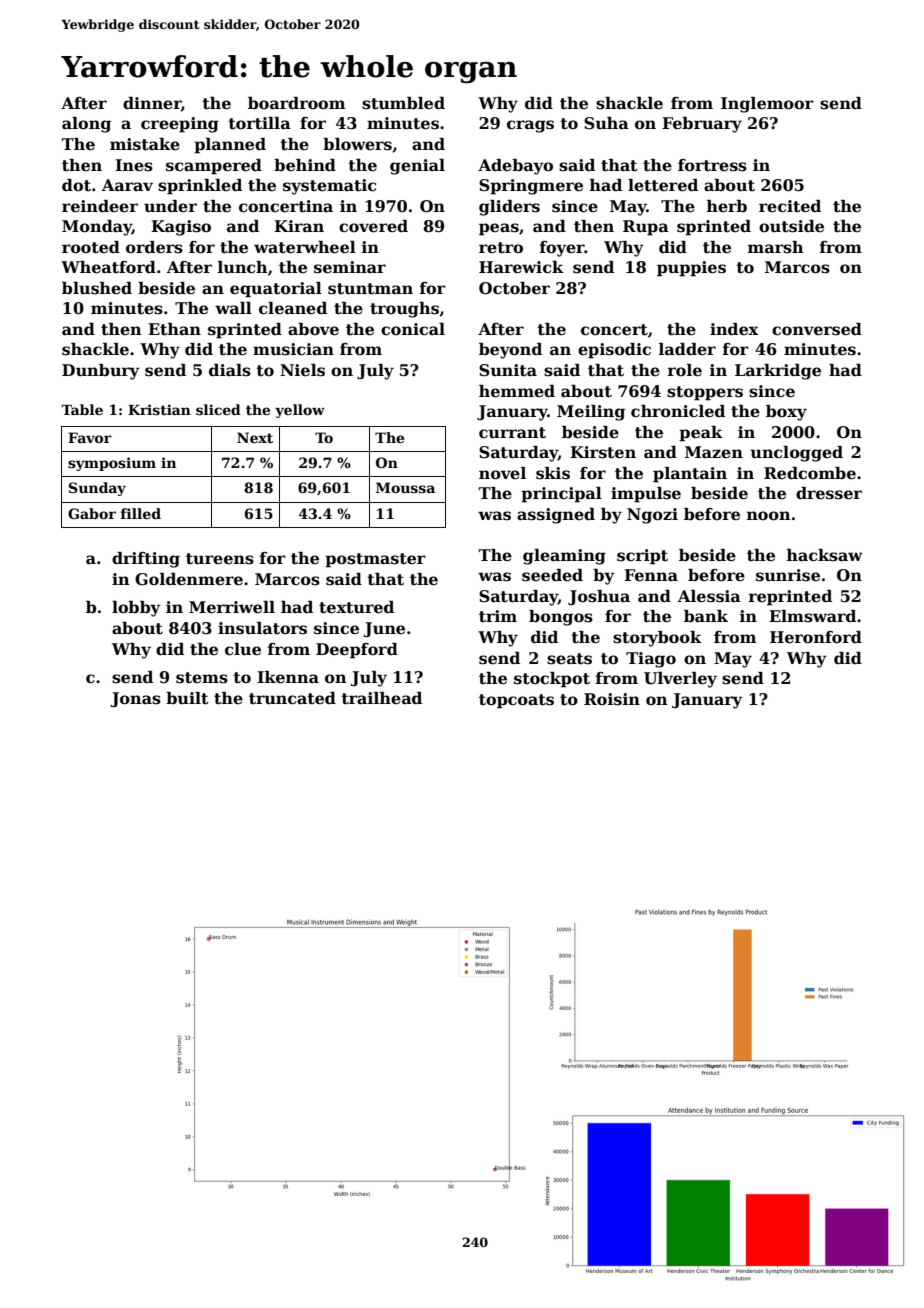  What do you see at coordinates (403, 103) in the page?
I see `stumbled` at bounding box center [403, 103].
